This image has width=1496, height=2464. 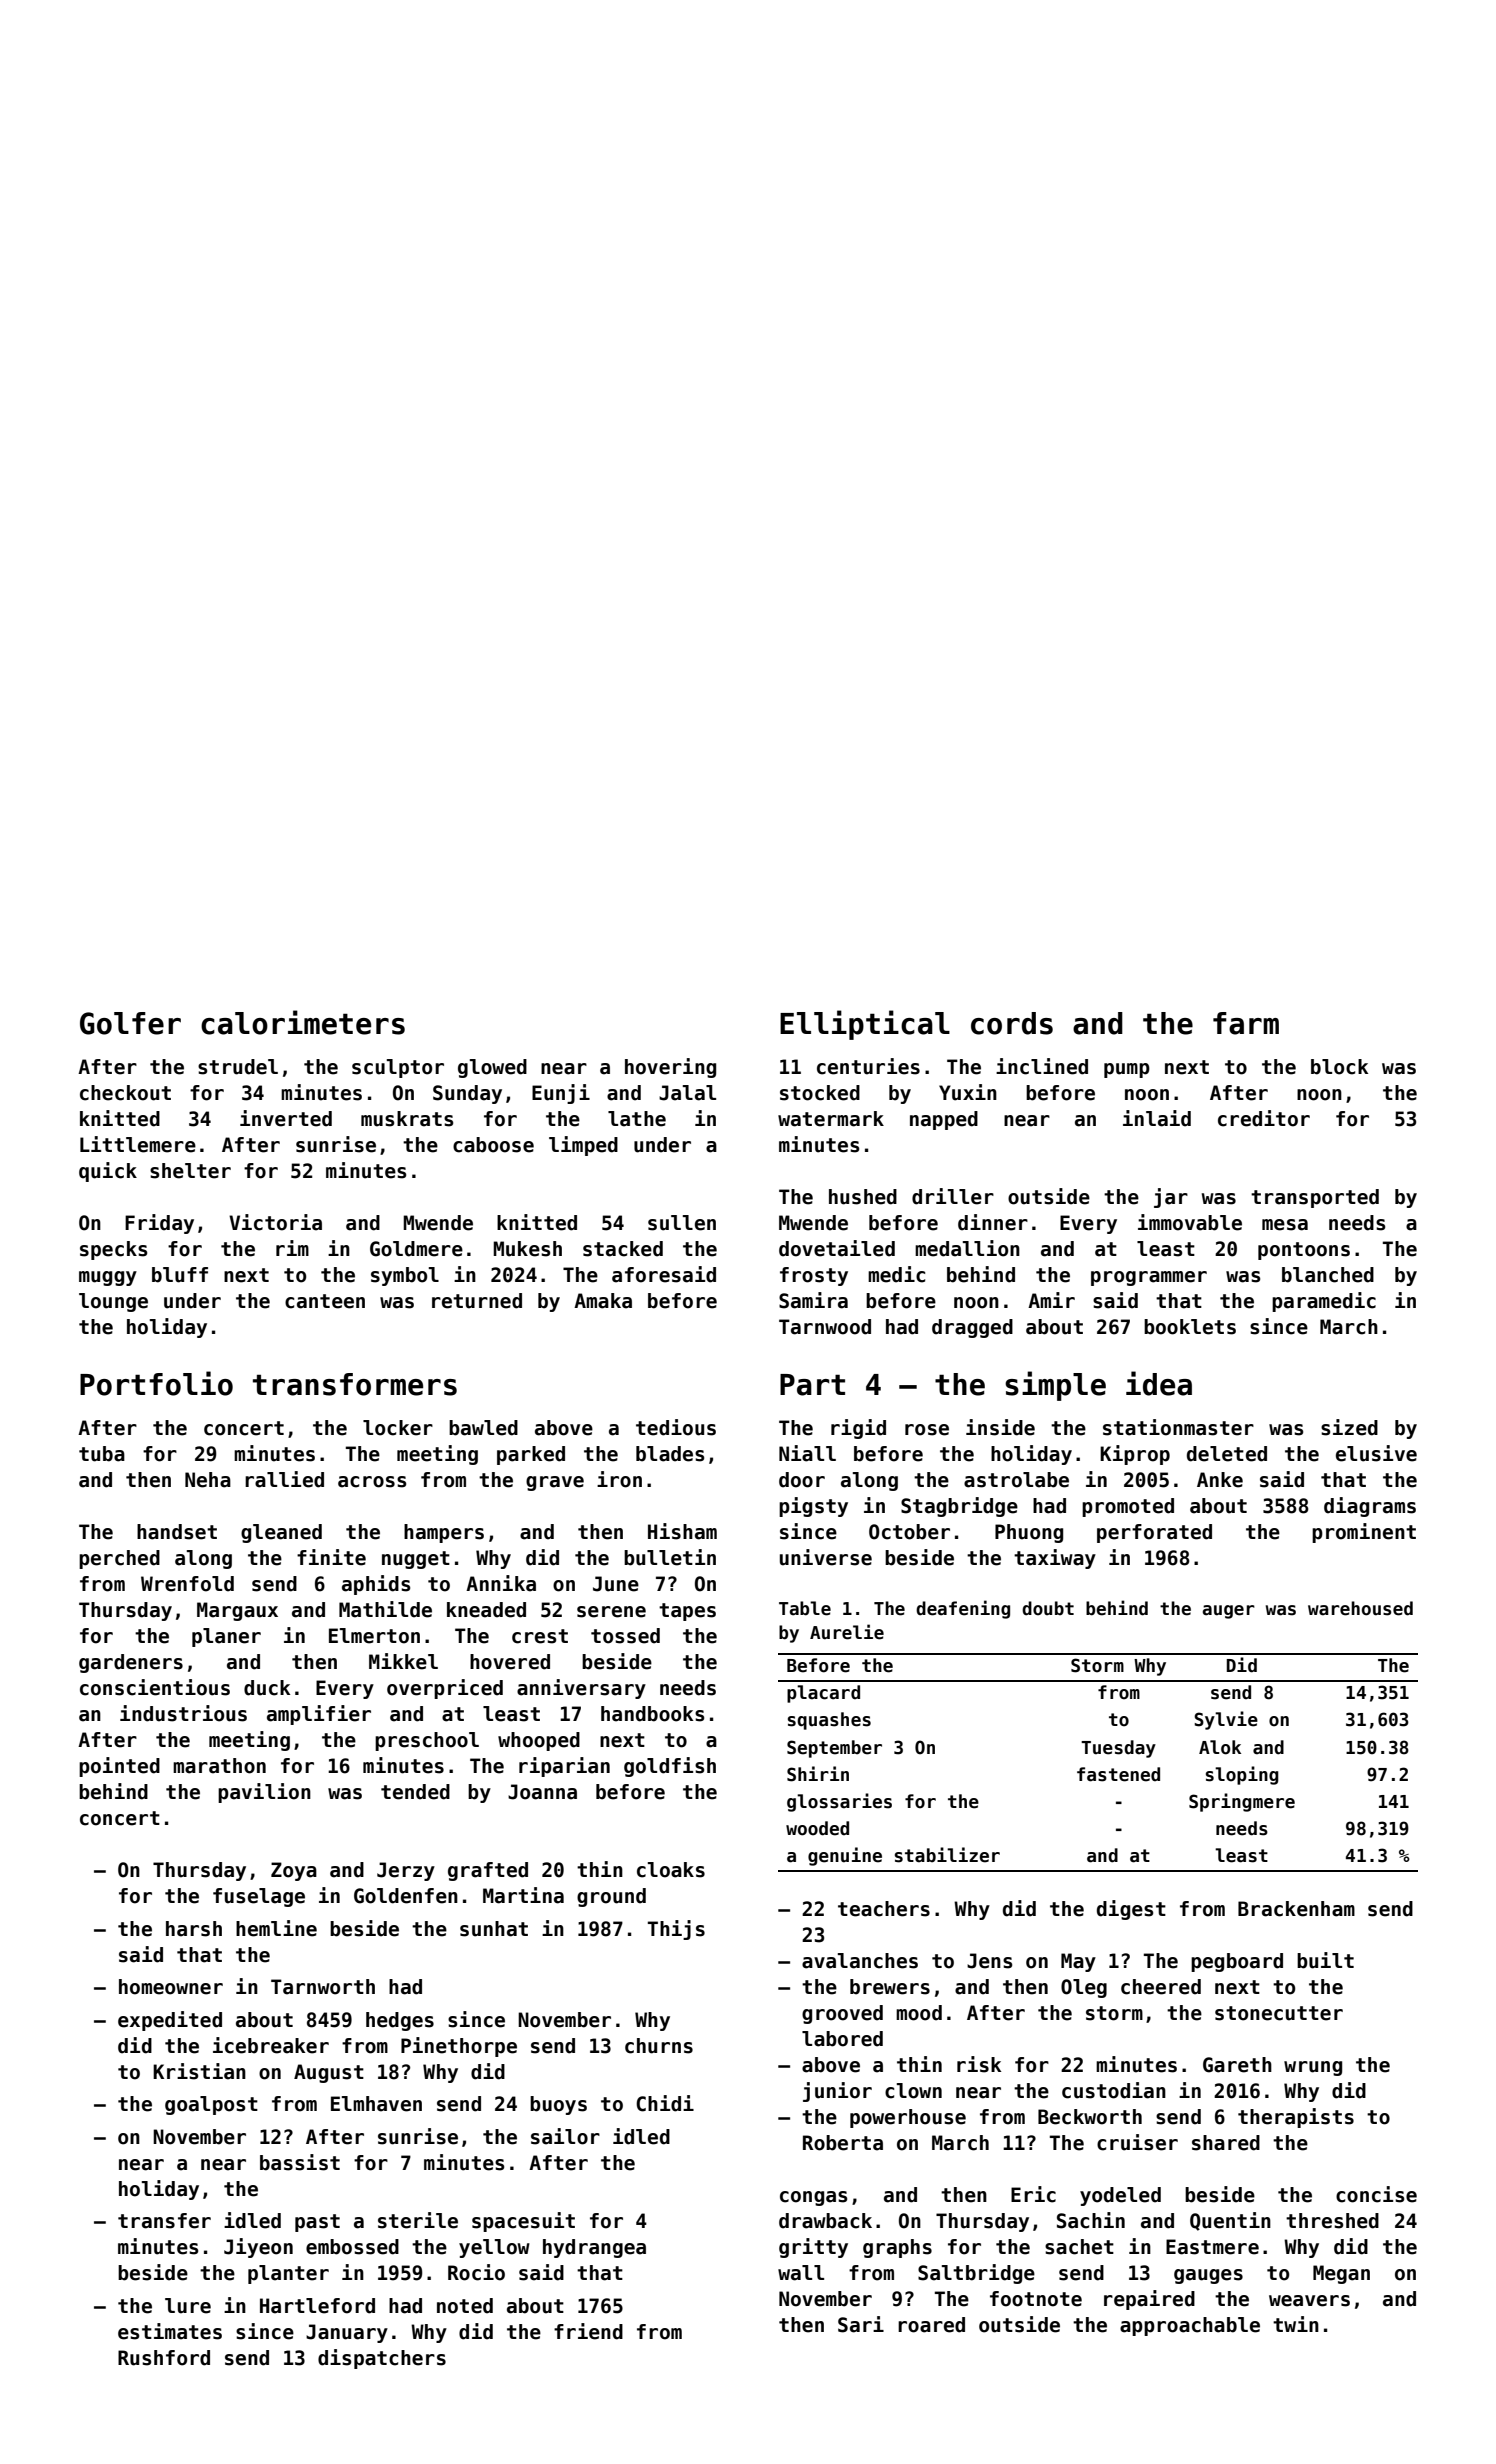 I want to click on booklets, so click(x=1190, y=1327).
